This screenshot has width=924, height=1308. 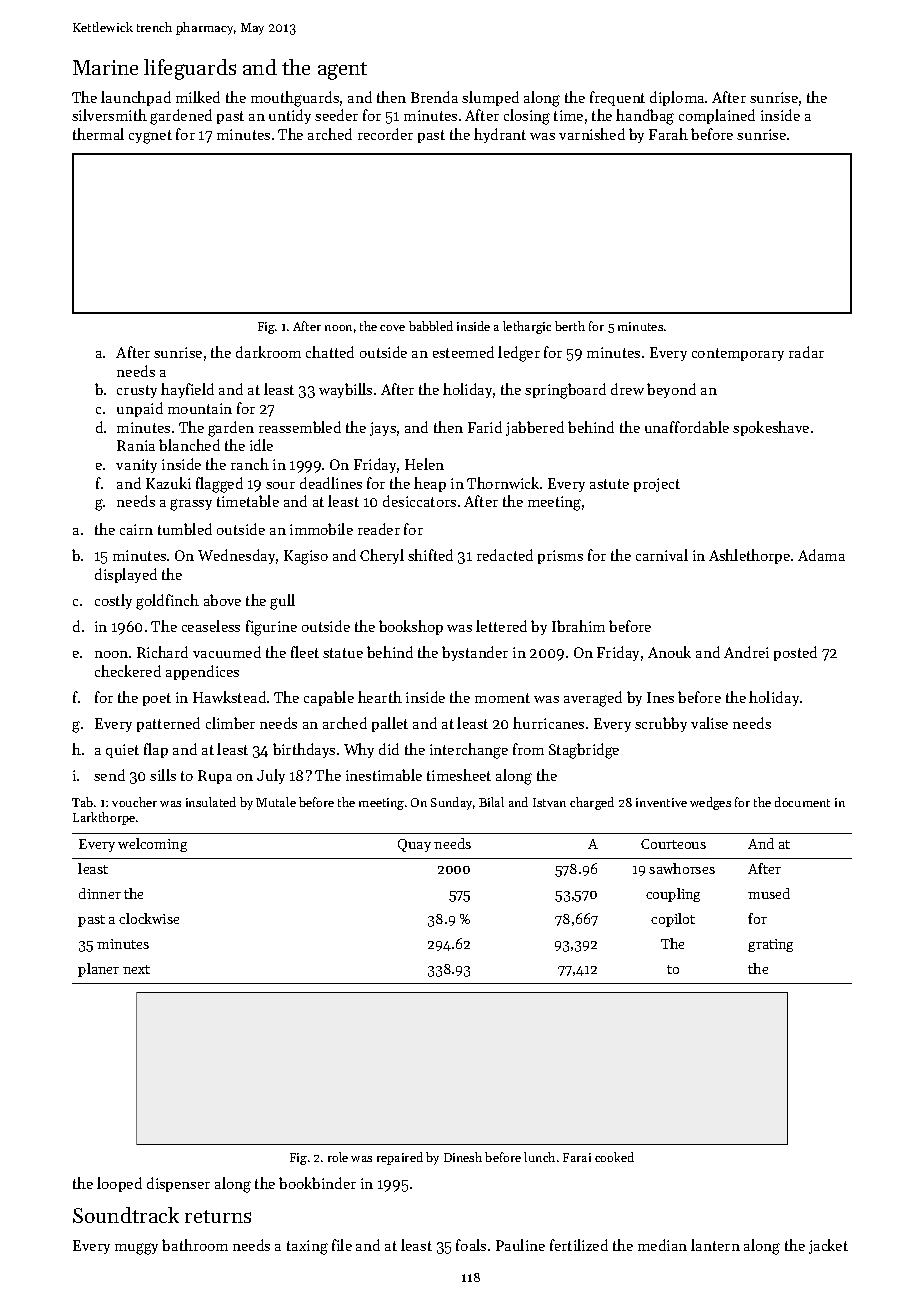 I want to click on clockwise, so click(x=149, y=918).
